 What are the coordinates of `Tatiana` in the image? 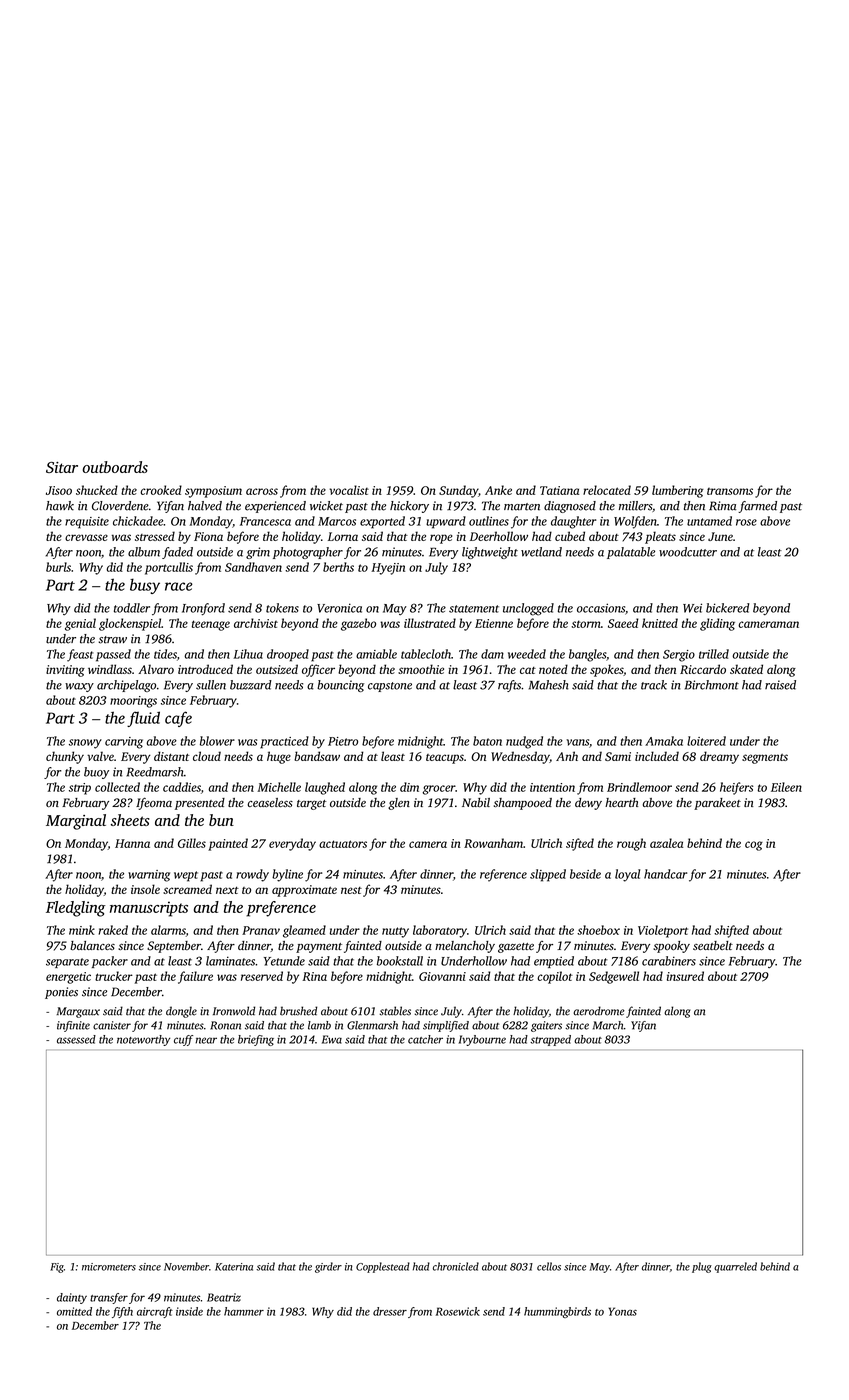 It's located at (559, 490).
